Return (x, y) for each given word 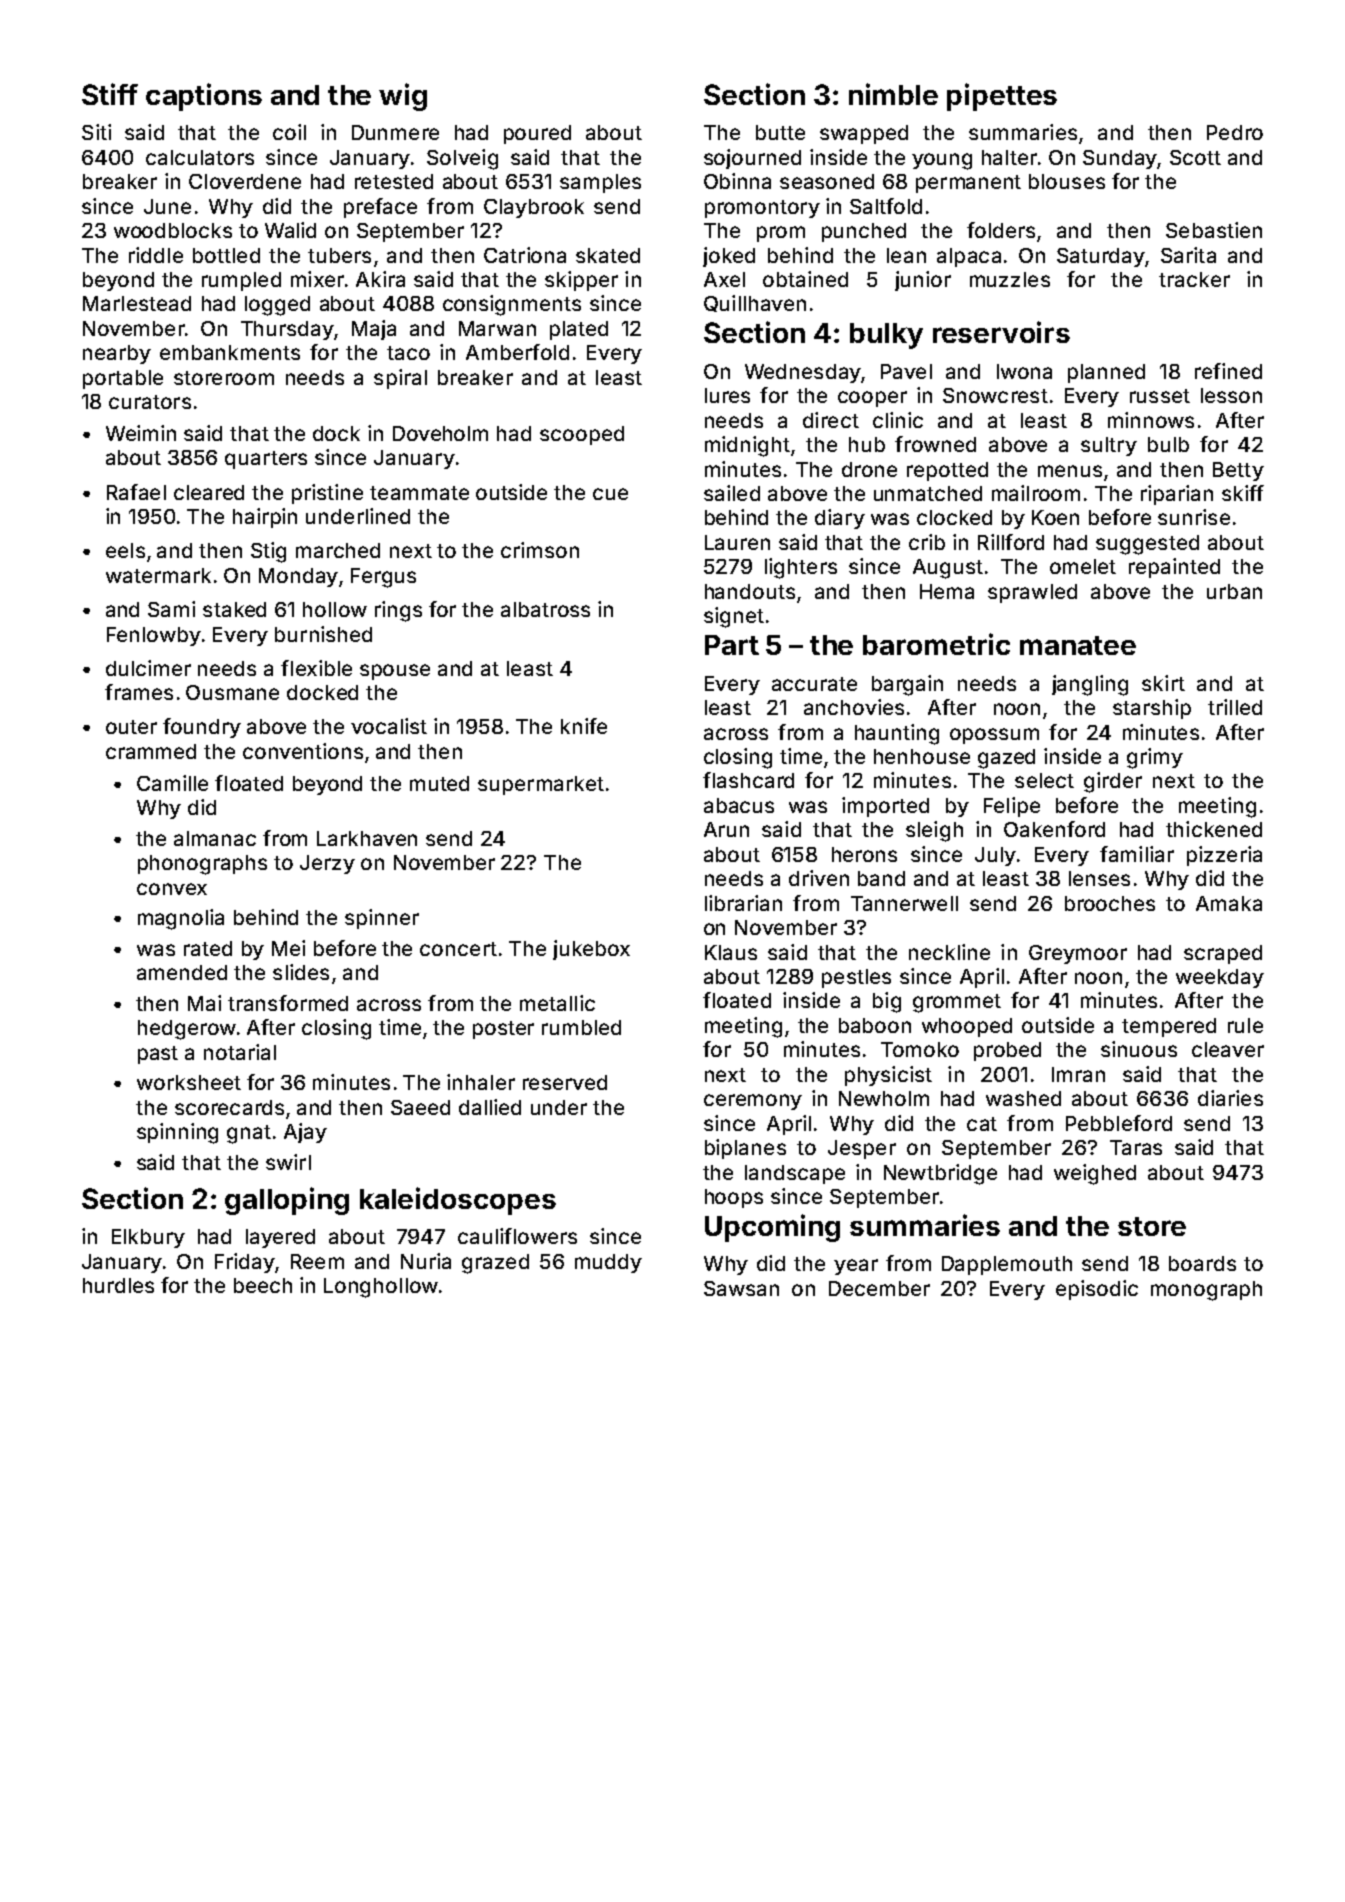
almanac (215, 838)
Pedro (1235, 132)
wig (403, 97)
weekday (1220, 978)
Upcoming (772, 1228)
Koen (1055, 517)
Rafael (136, 492)
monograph (1206, 1291)
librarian (743, 903)
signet (734, 617)
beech (263, 1285)
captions (204, 97)
